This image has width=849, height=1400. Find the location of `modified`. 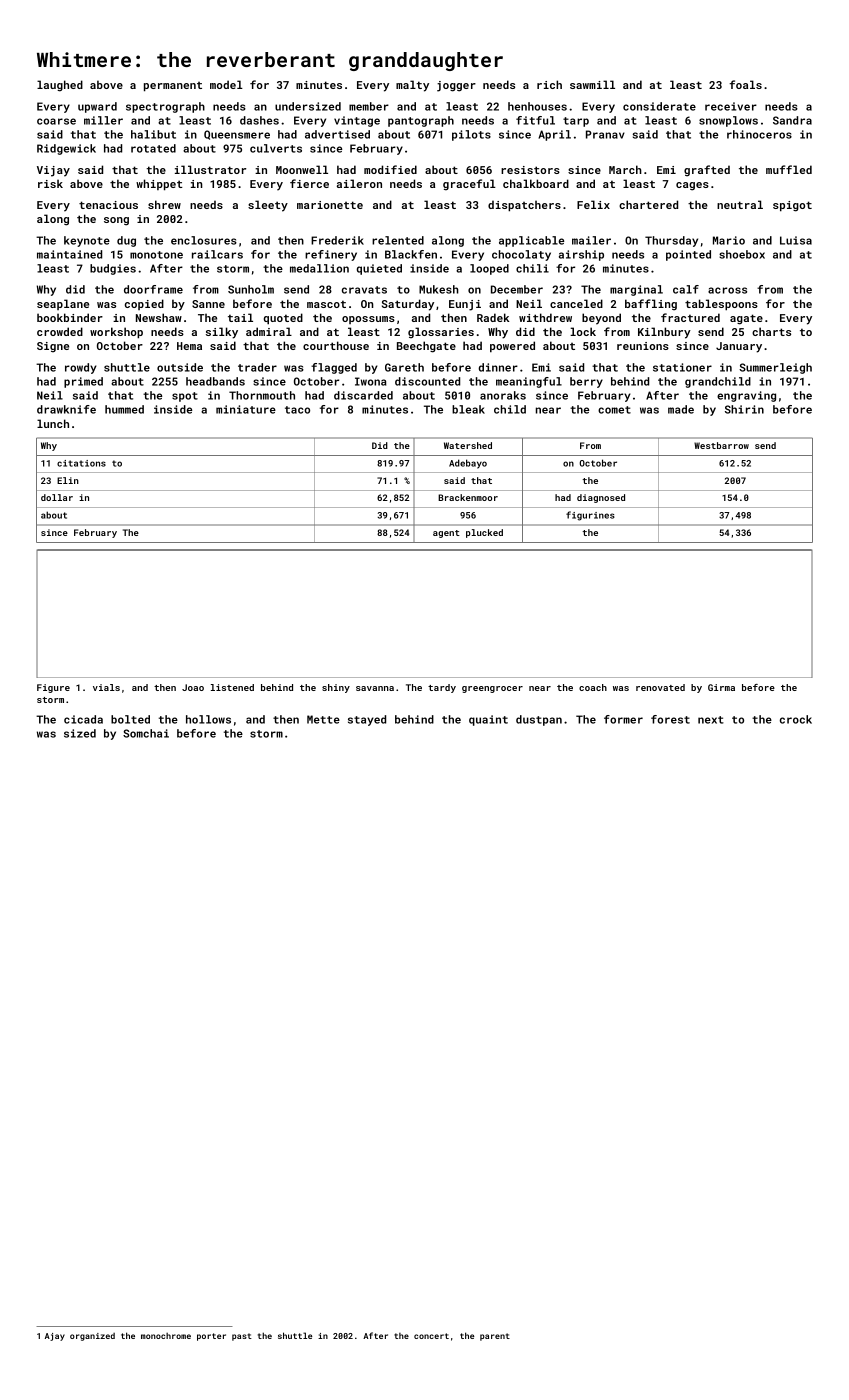

modified is located at coordinates (390, 169).
